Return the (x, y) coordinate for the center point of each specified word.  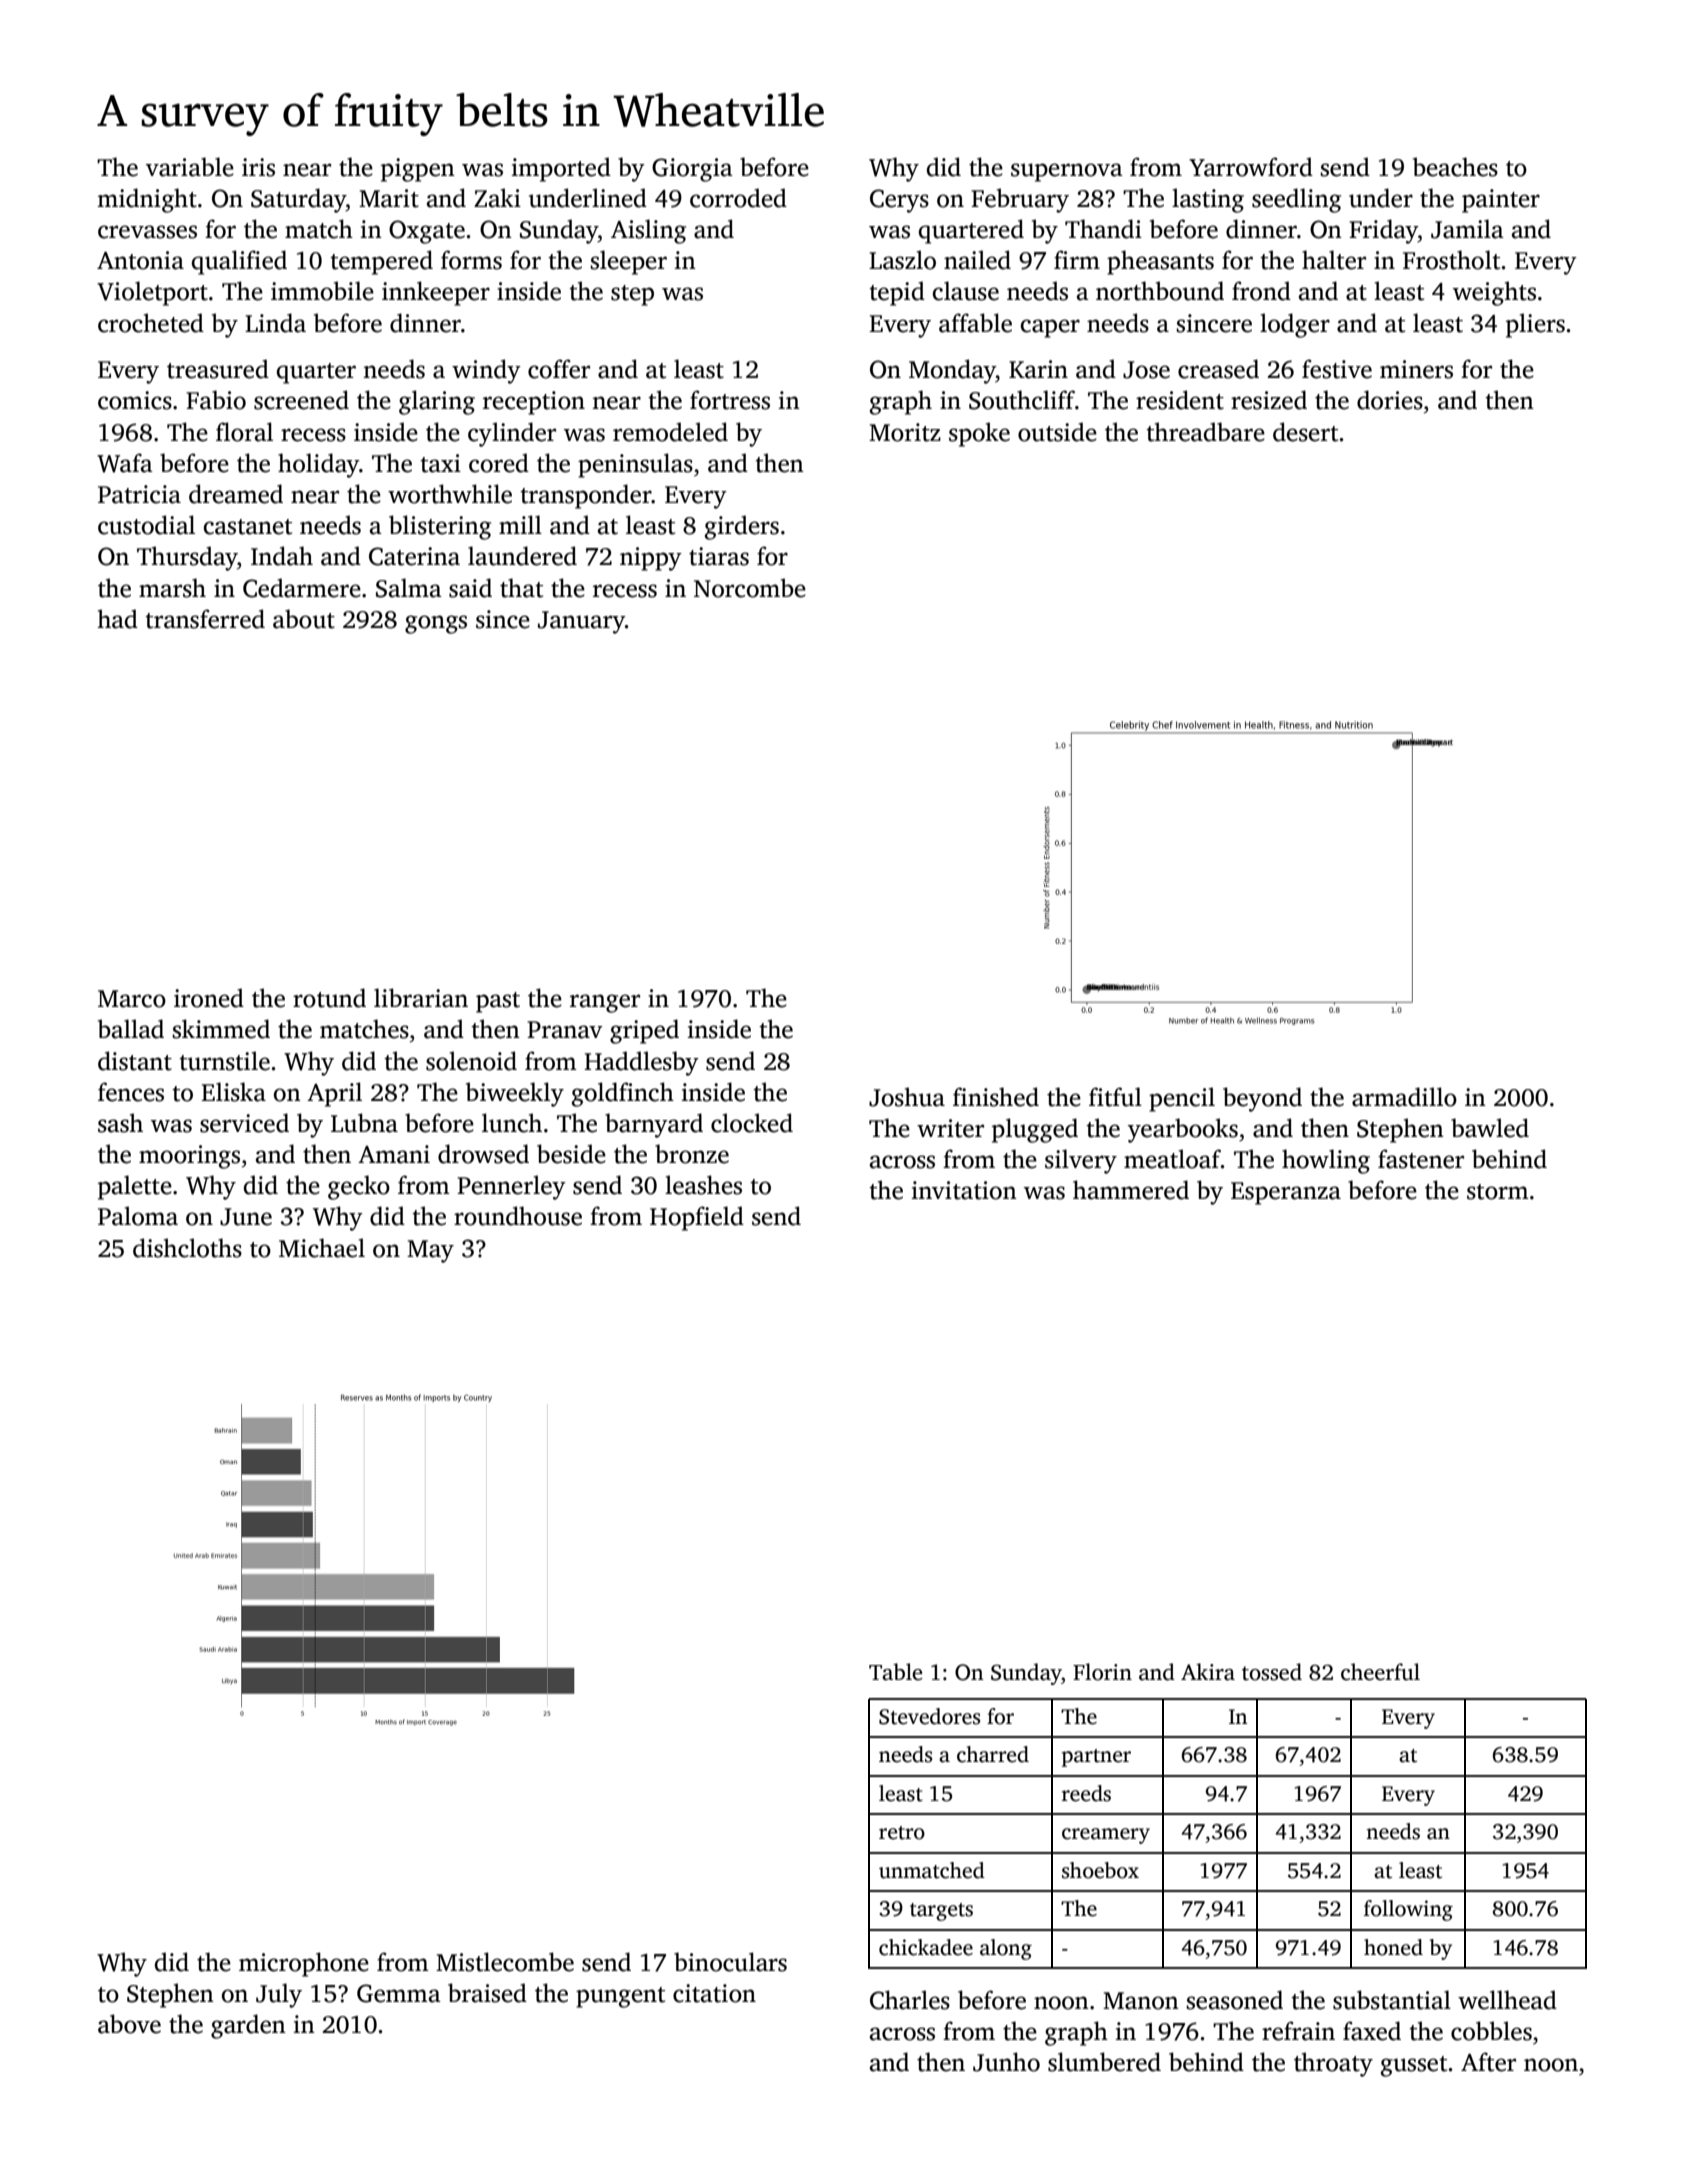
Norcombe (750, 588)
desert (1305, 432)
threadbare (1205, 432)
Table (895, 1672)
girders (742, 527)
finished (996, 1097)
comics (135, 400)
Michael (322, 1248)
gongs (436, 624)
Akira (1208, 1672)
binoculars (730, 1962)
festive (1337, 369)
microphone (304, 1964)
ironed (209, 998)
